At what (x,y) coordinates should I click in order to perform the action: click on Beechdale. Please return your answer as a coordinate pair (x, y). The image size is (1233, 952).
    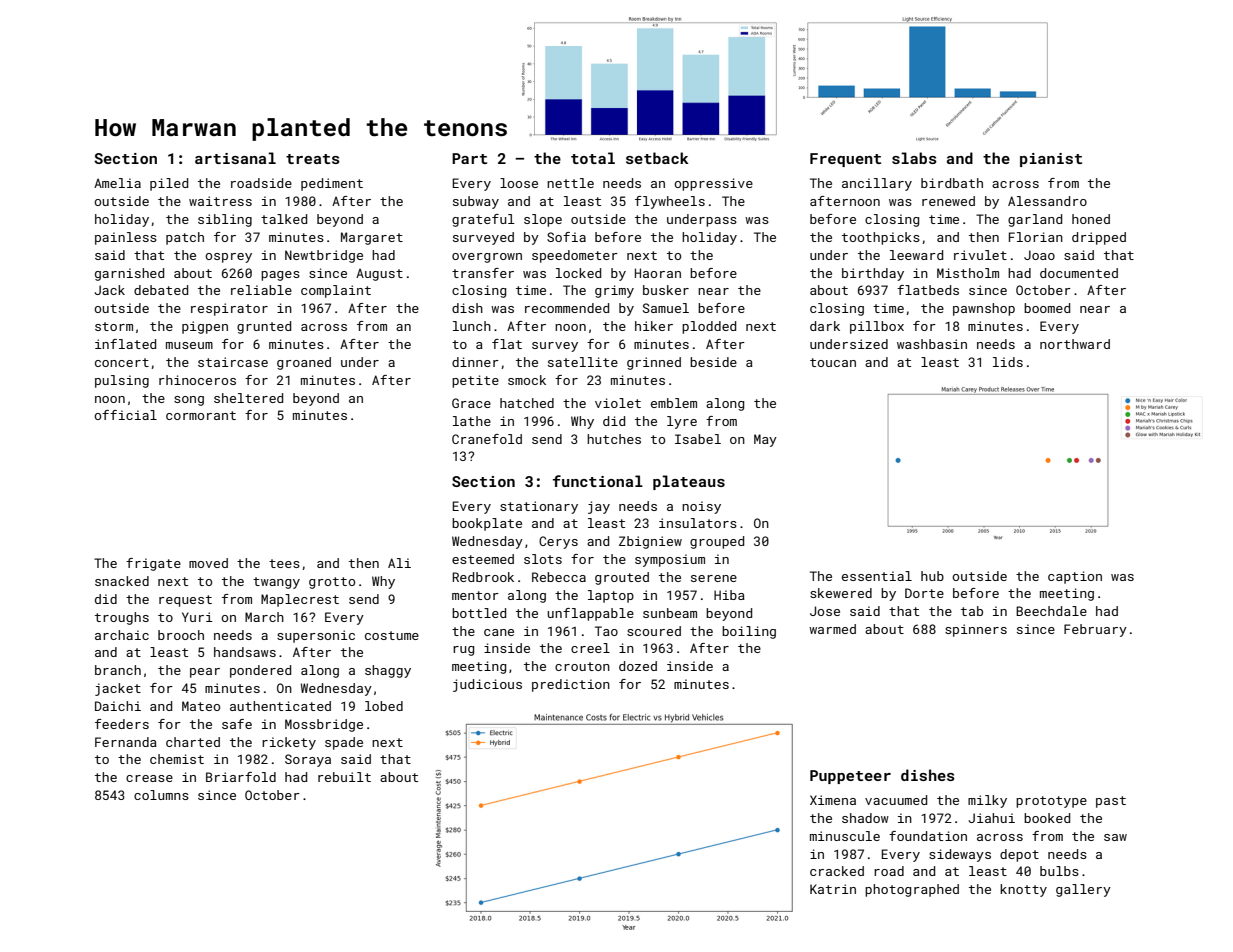
    Looking at the image, I should click on (1051, 611).
